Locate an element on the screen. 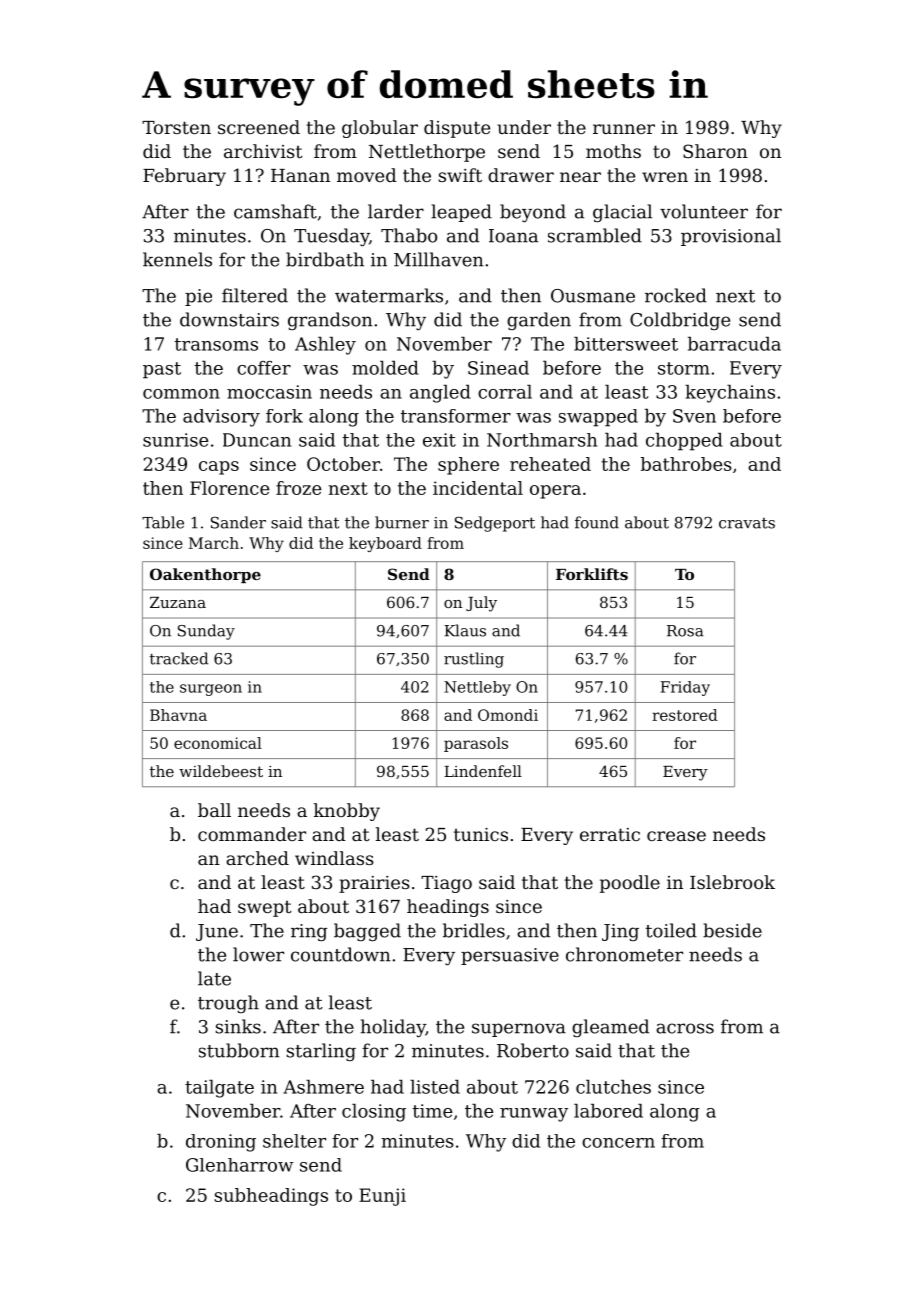  molded is located at coordinates (385, 368).
